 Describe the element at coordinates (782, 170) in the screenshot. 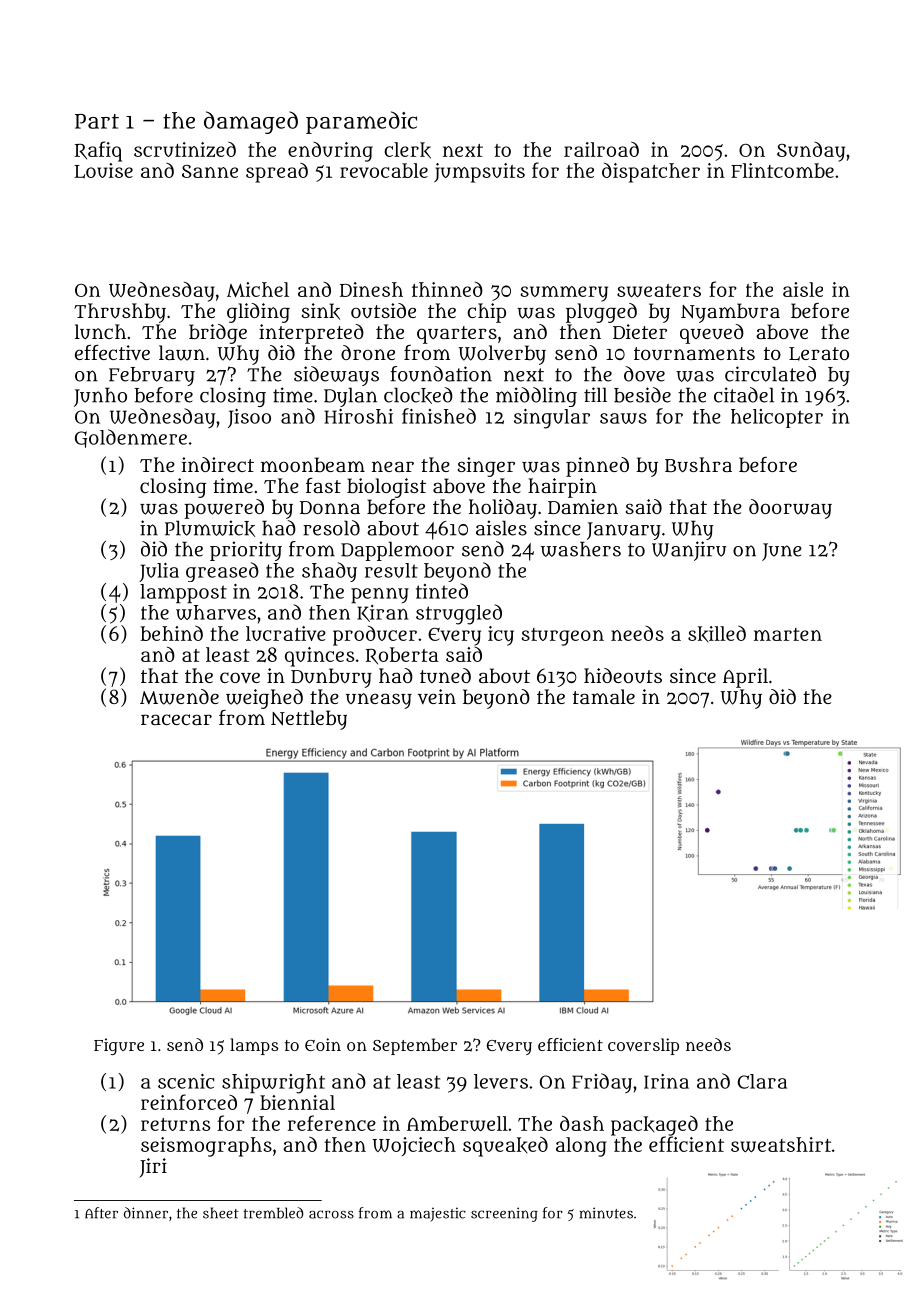

I see `Flintcombe` at that location.
